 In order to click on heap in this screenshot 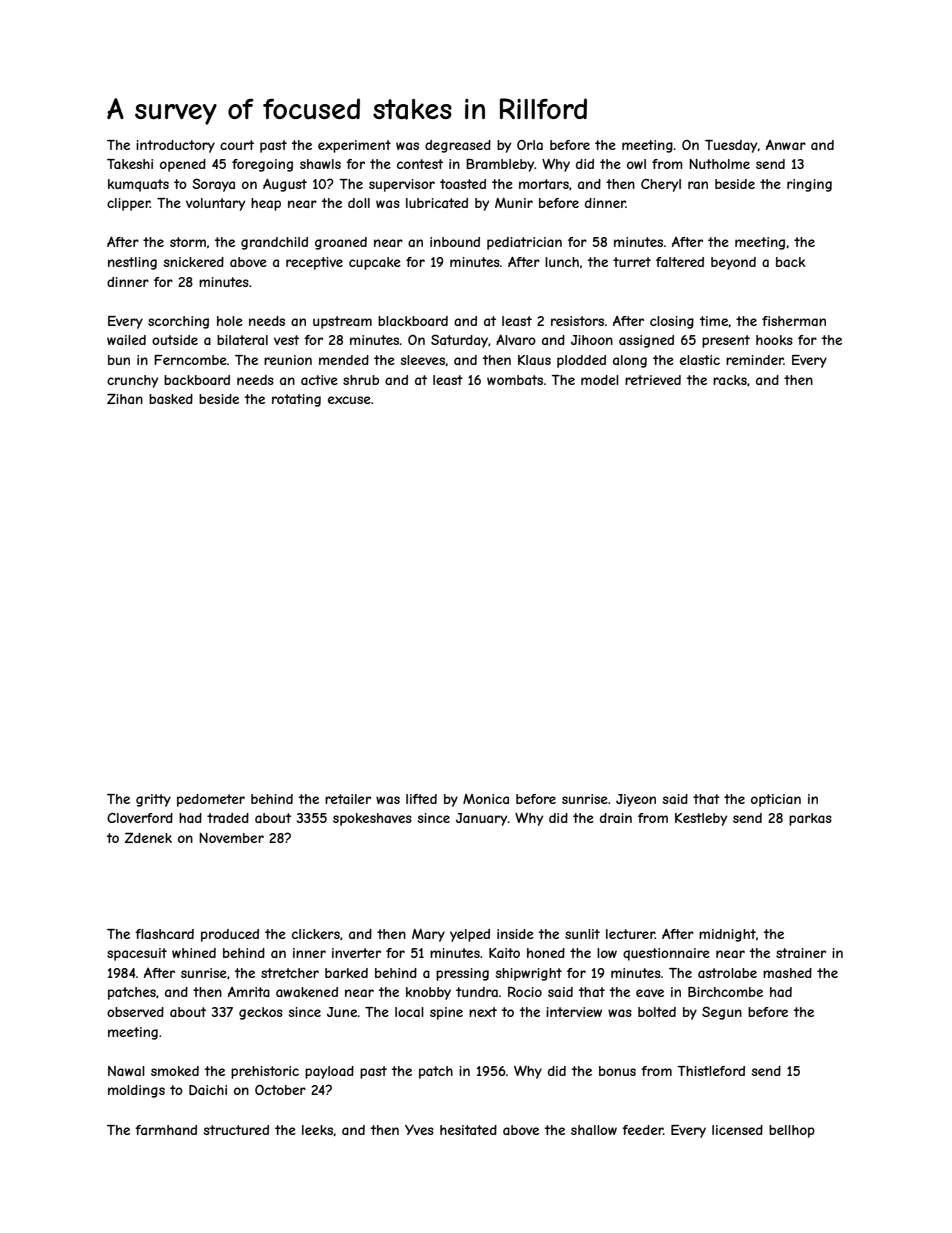, I will do `click(266, 204)`.
